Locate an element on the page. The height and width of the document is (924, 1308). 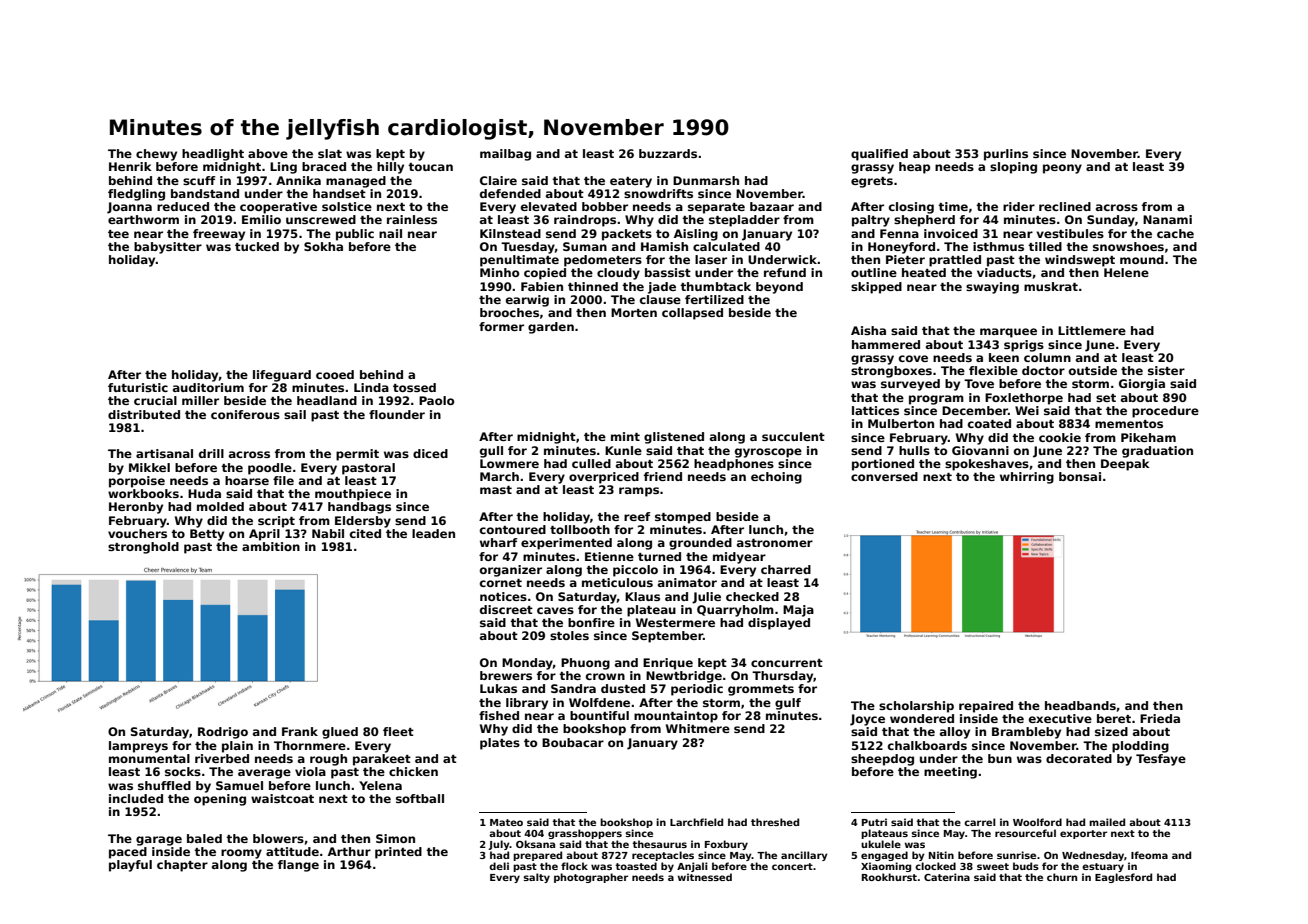
poodle is located at coordinates (270, 469).
